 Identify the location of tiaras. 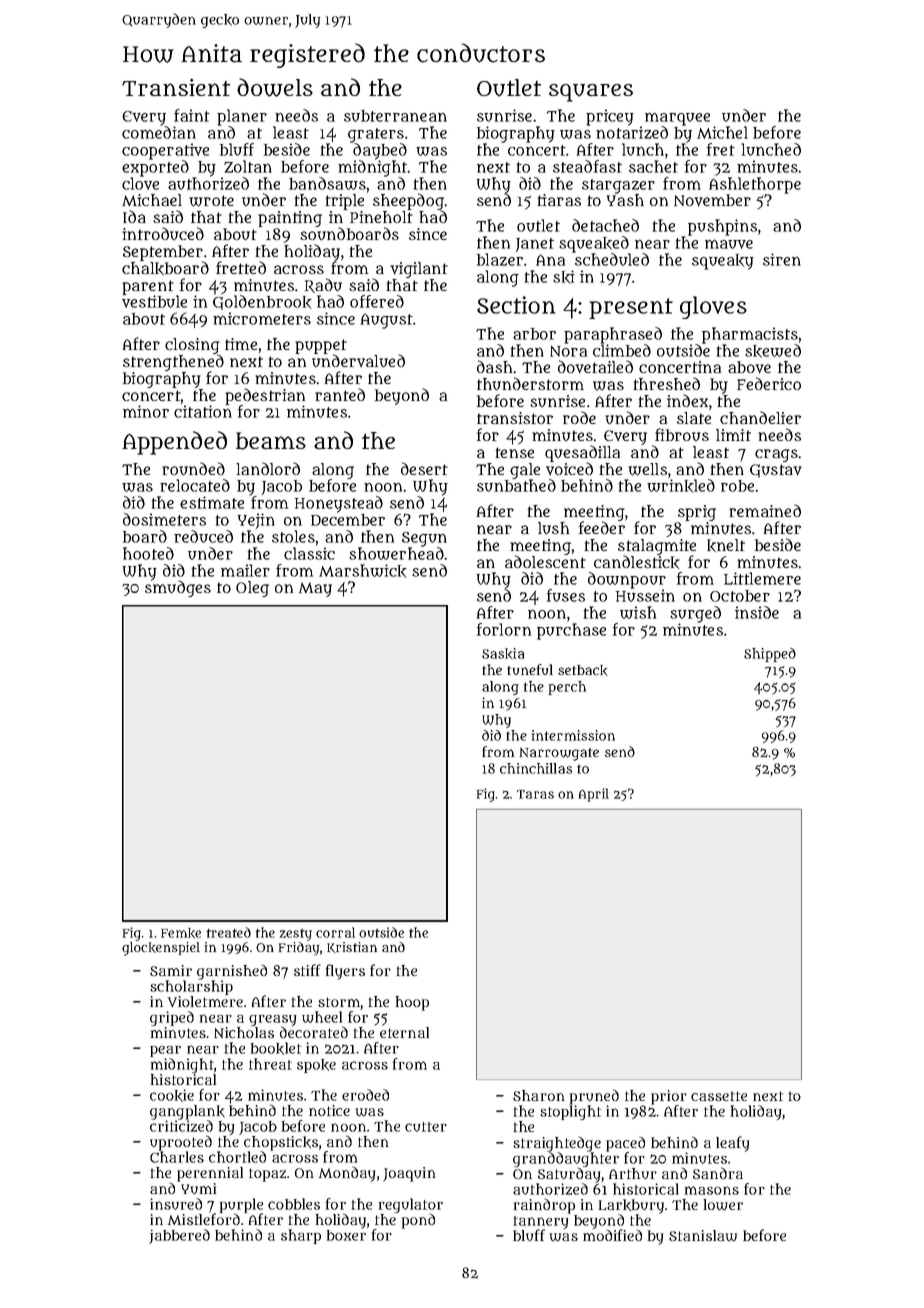
(559, 200).
